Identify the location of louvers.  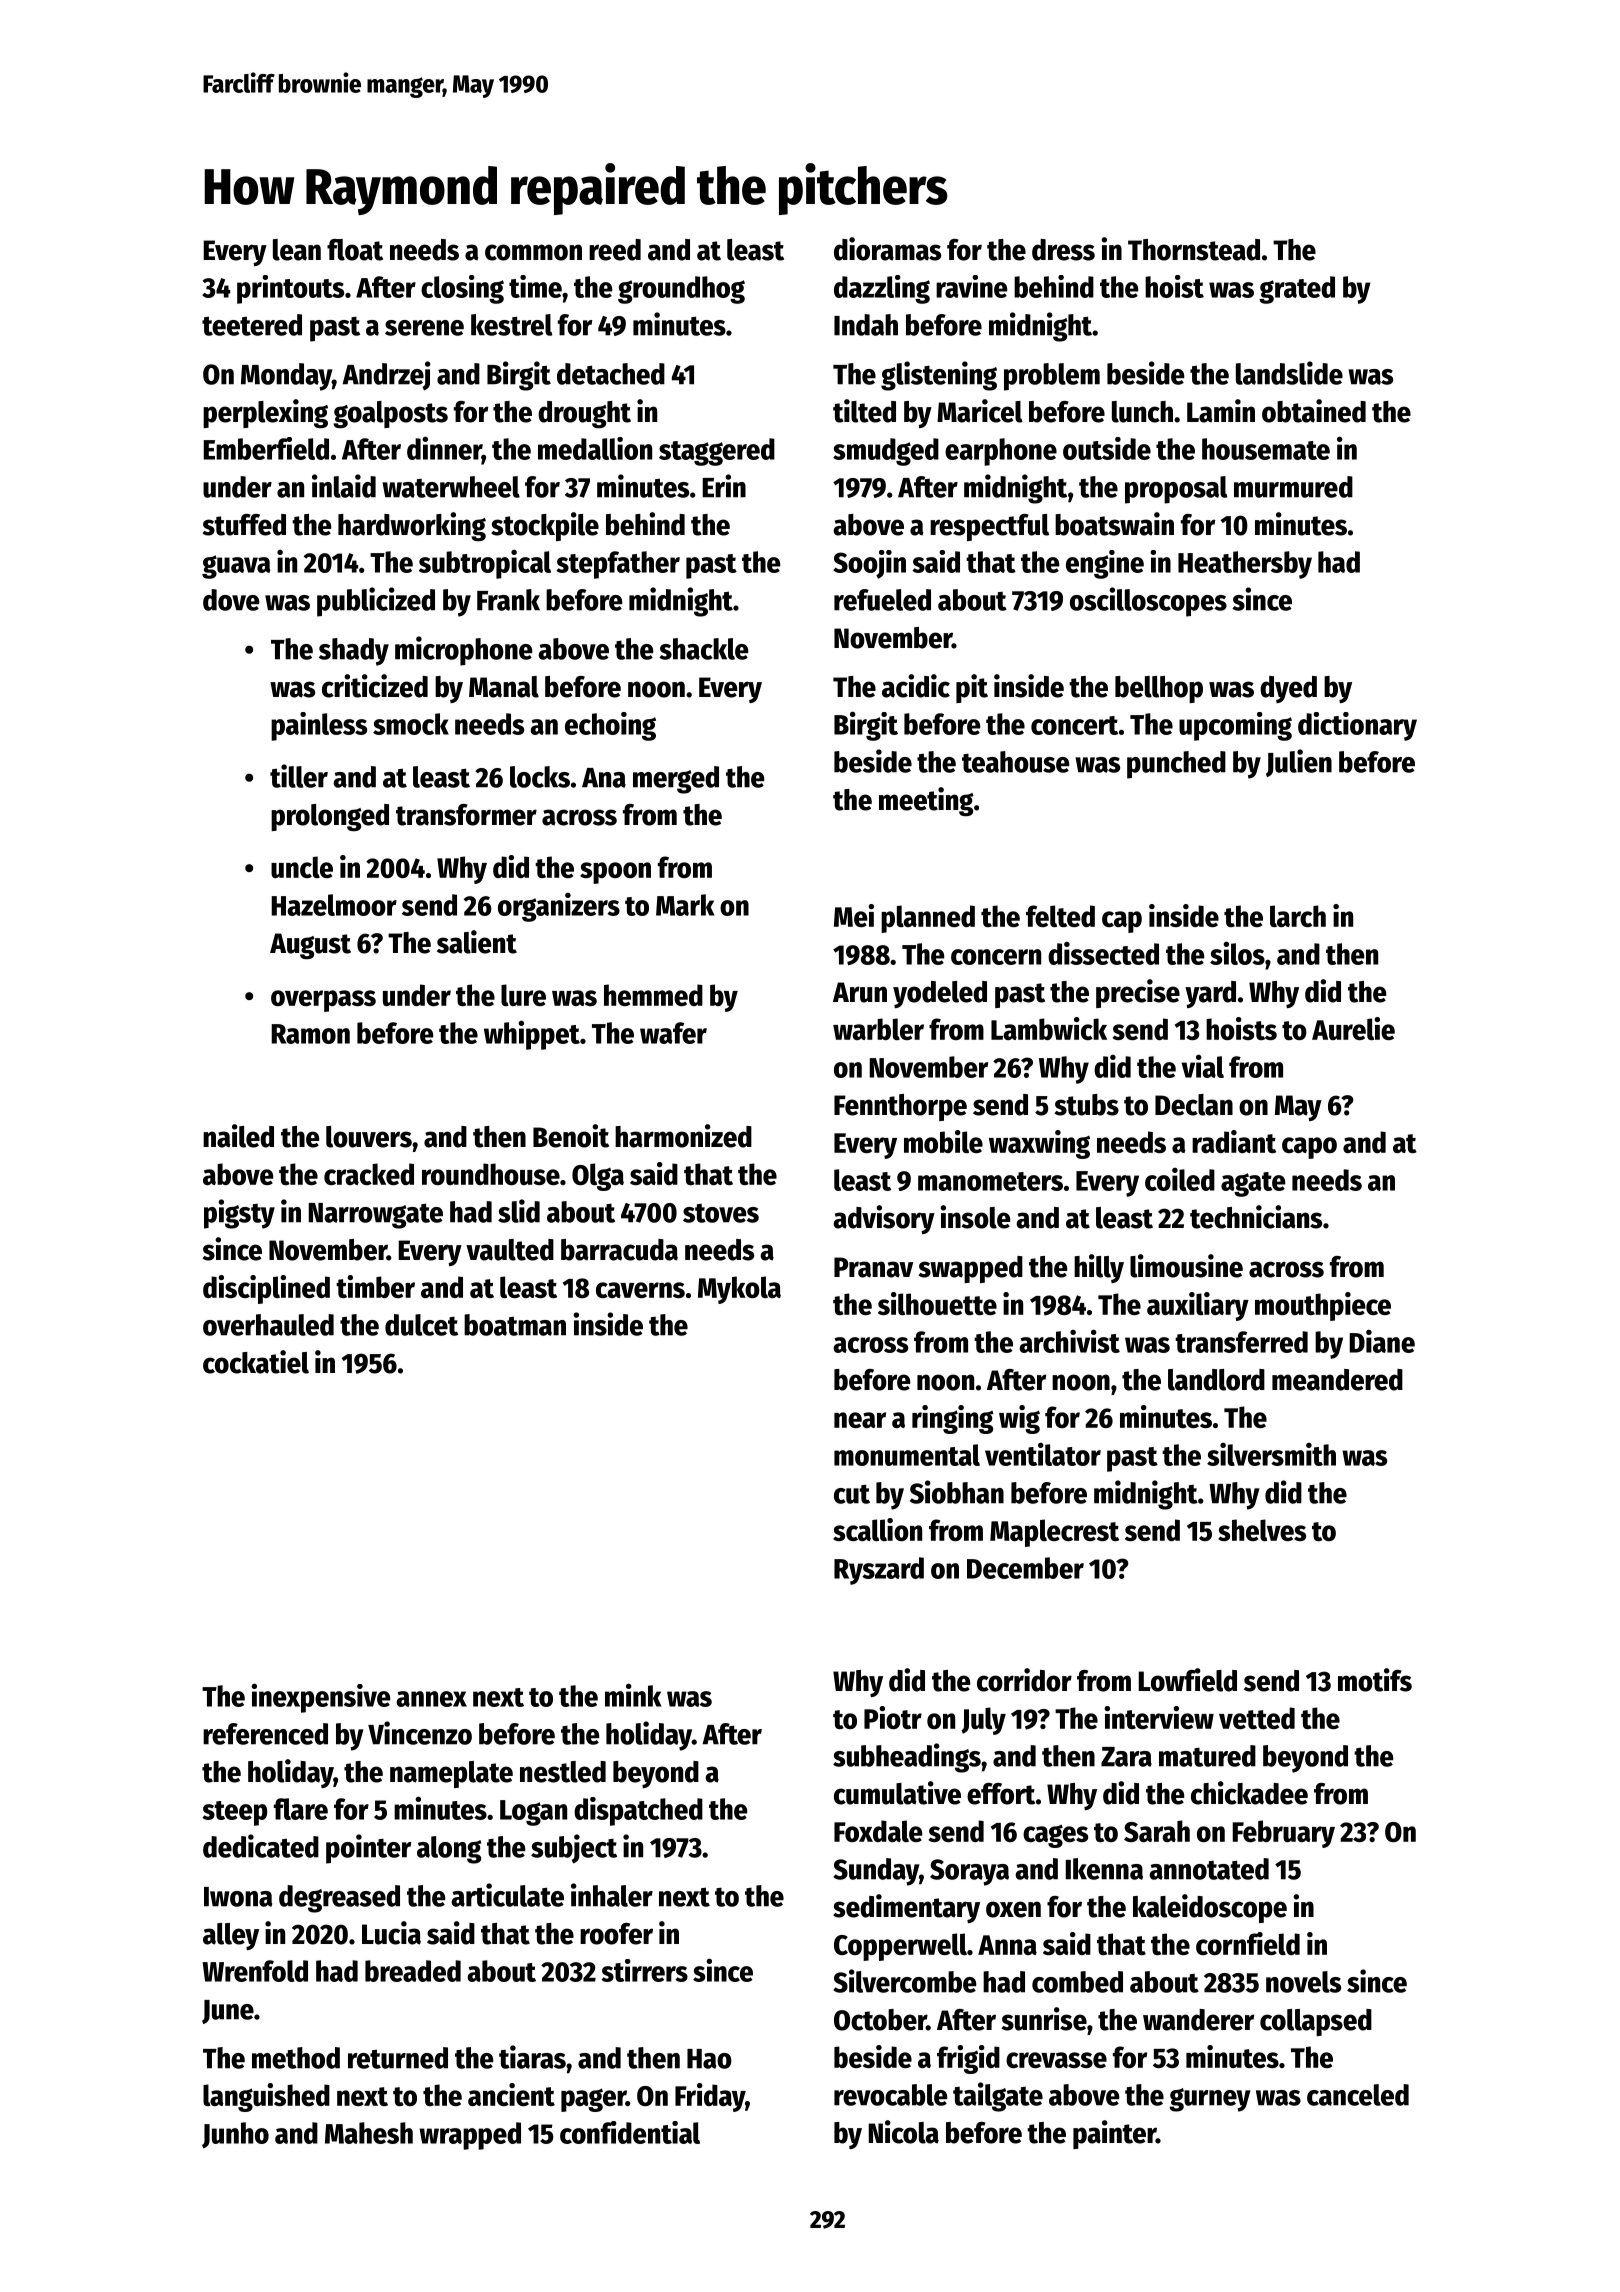
(369, 1137).
